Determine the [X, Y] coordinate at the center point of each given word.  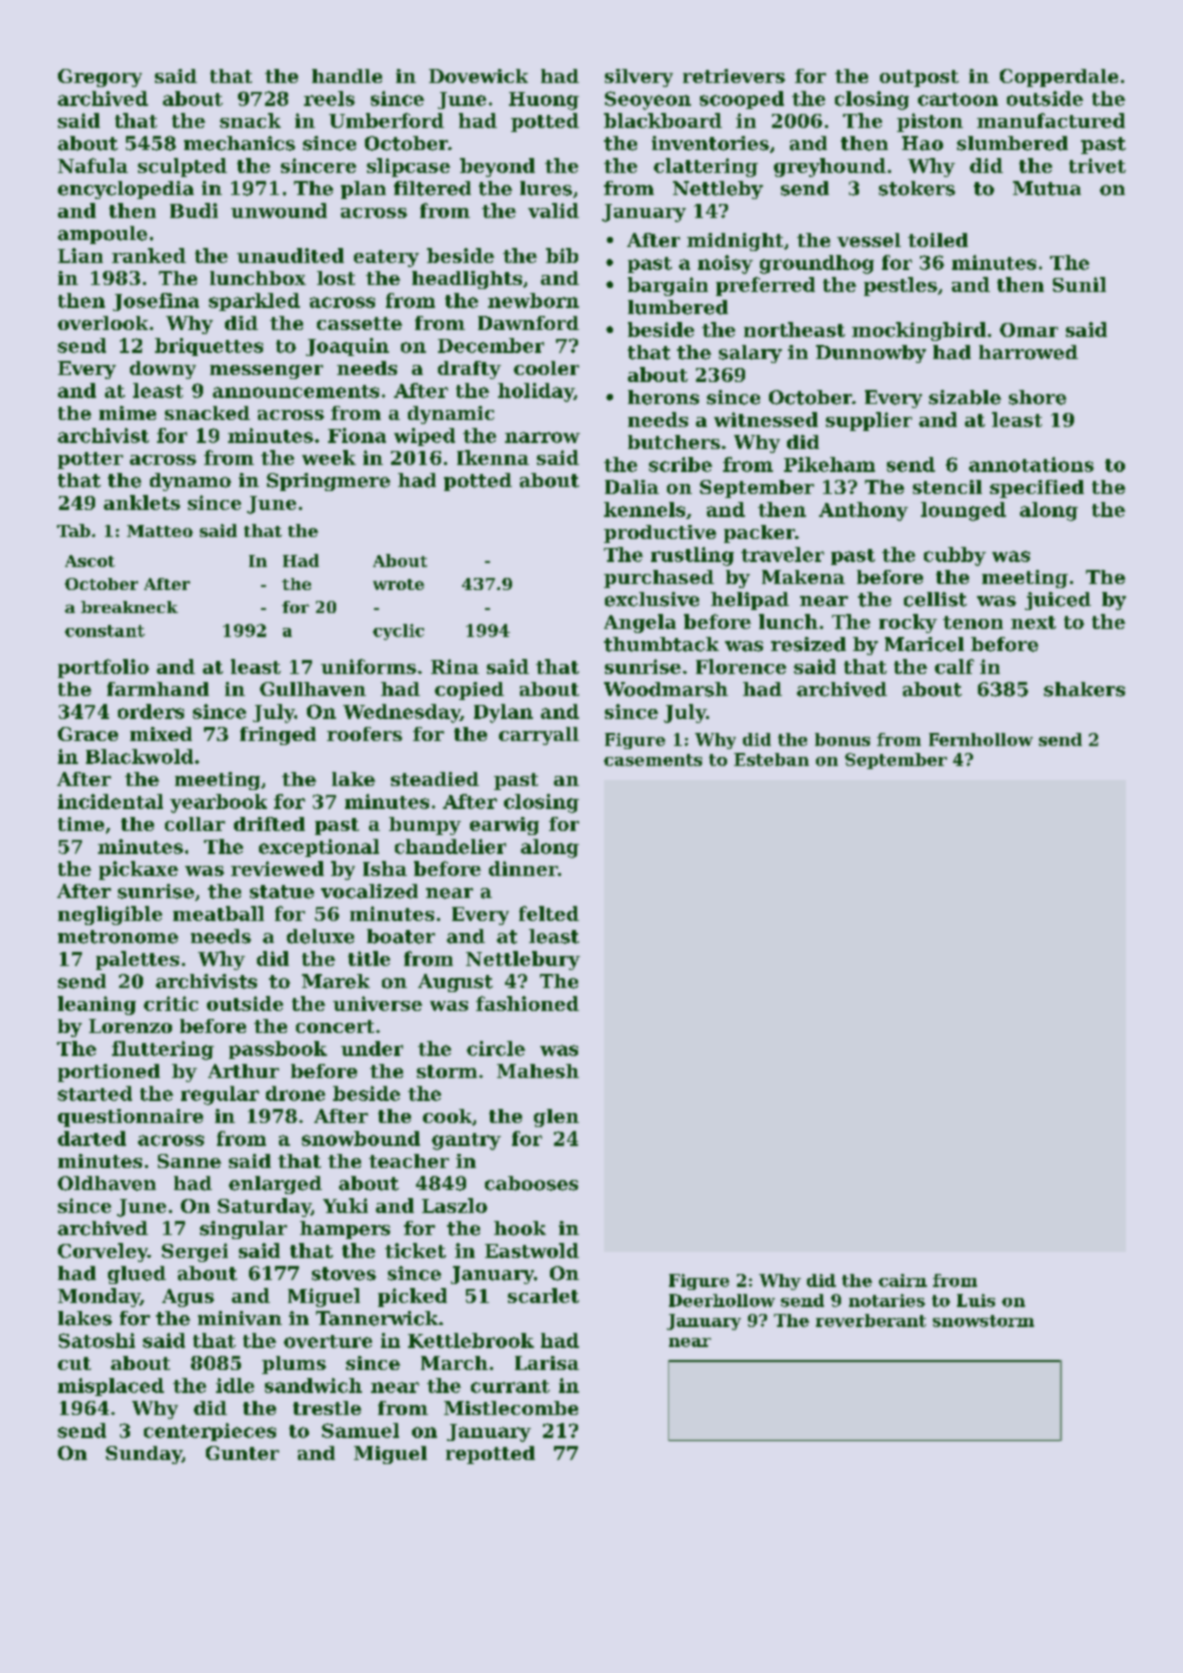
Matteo [160, 531]
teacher [409, 1161]
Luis [976, 1300]
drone [295, 1093]
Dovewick [478, 76]
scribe [680, 464]
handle [347, 76]
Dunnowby [871, 354]
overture [328, 1341]
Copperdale [1059, 78]
